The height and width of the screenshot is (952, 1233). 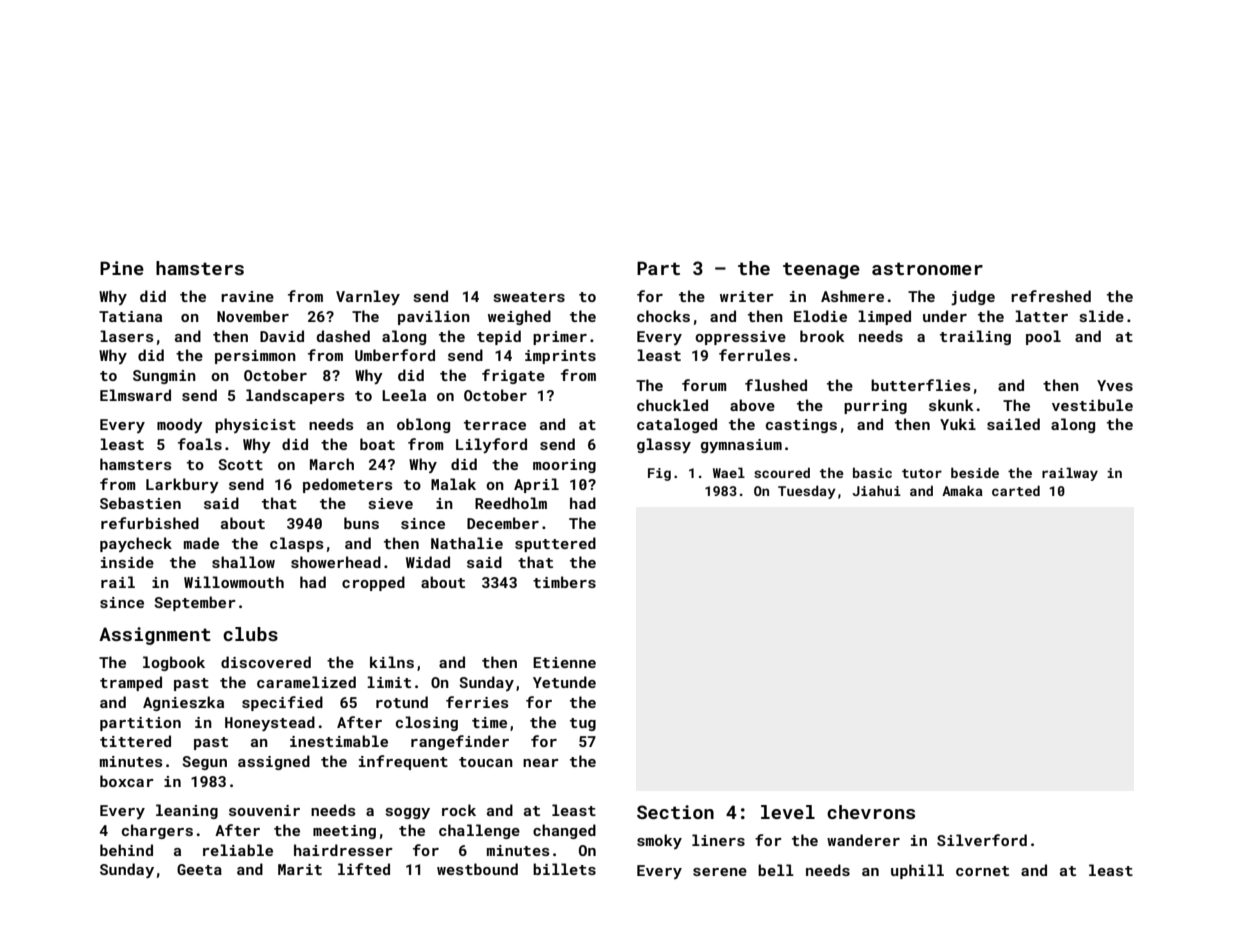 I want to click on timbers, so click(x=564, y=582).
